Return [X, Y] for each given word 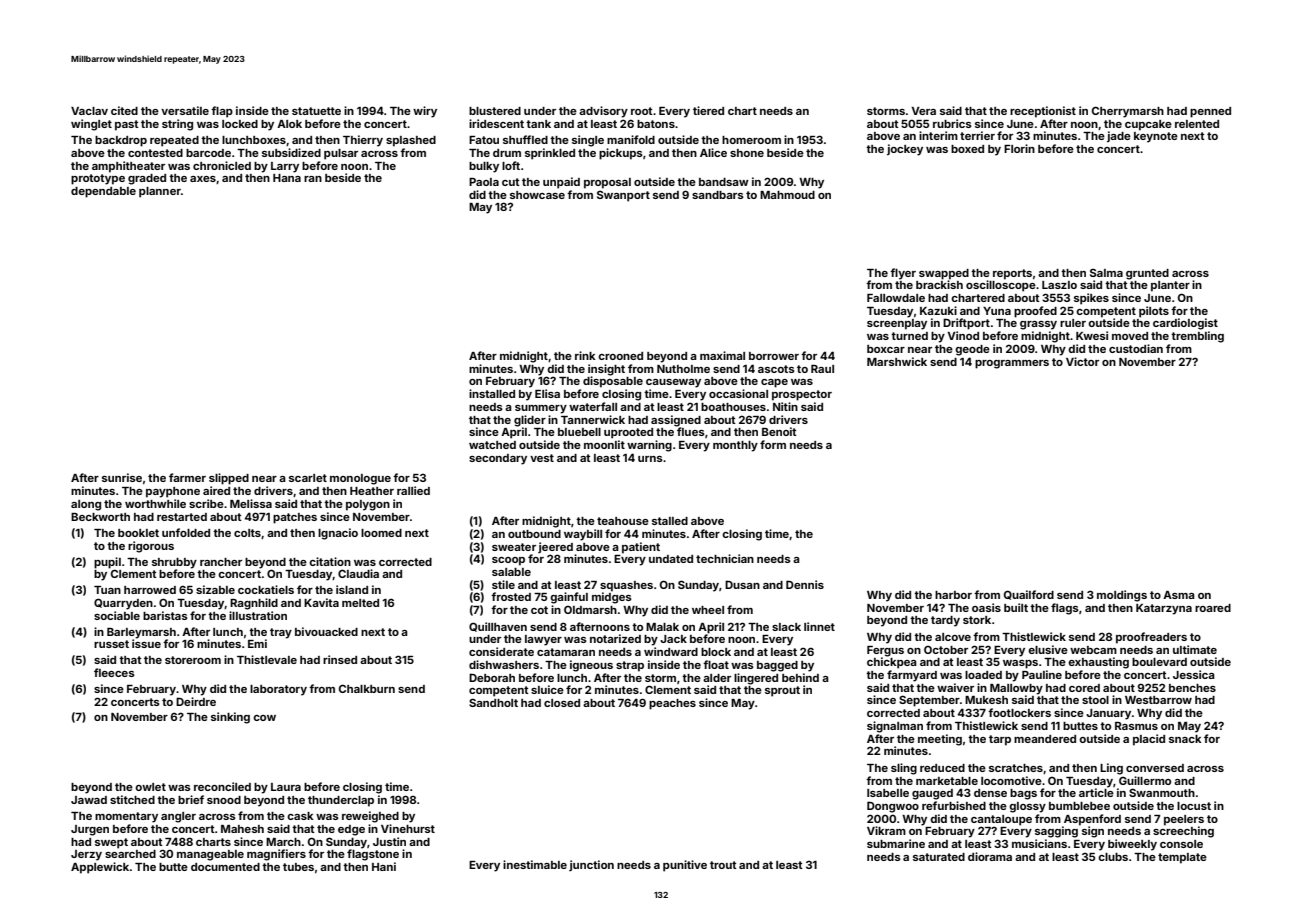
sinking [230, 718]
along [86, 505]
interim [938, 135]
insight [606, 370]
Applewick [100, 868]
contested [155, 153]
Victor [1082, 361]
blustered [495, 111]
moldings [1122, 596]
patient [641, 548]
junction [591, 865]
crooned [620, 356]
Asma [1179, 595]
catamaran [566, 652]
